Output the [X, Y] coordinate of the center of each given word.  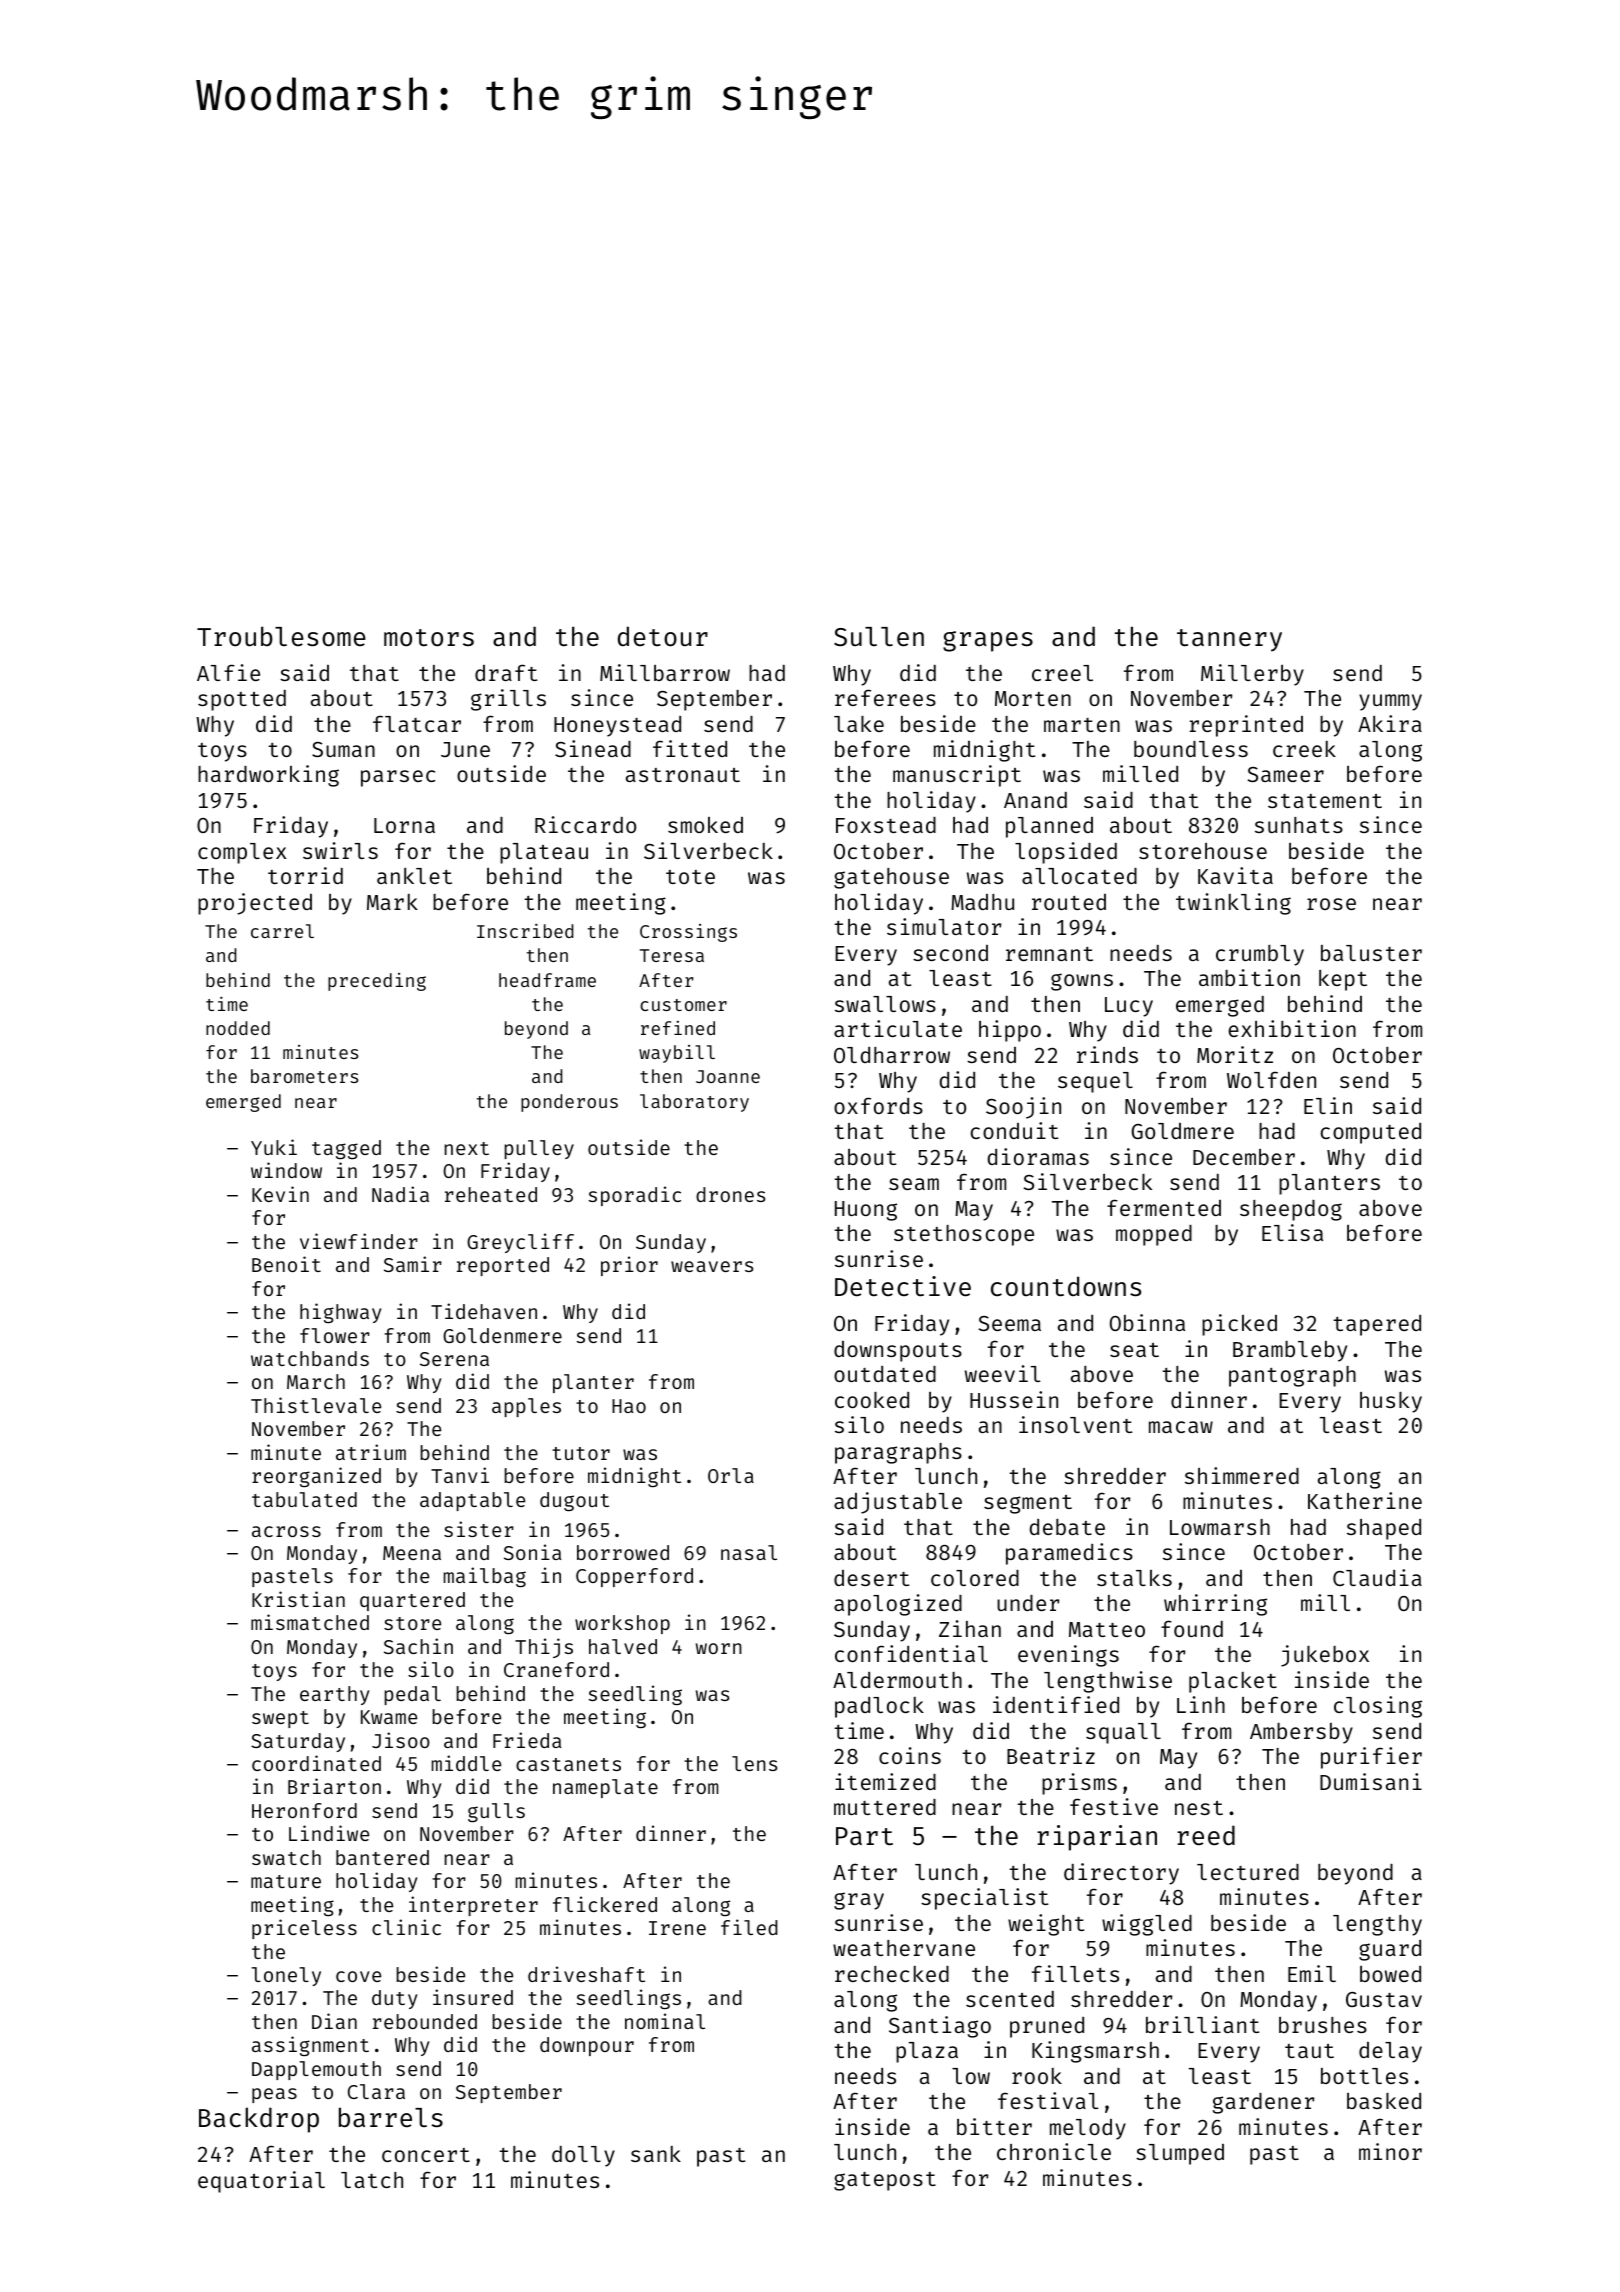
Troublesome [281, 636]
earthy [334, 1695]
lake [859, 724]
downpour [587, 2046]
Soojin [1023, 1108]
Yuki [274, 1147]
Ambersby [1301, 1733]
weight [1046, 1925]
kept [1343, 980]
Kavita [1235, 875]
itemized [885, 1781]
